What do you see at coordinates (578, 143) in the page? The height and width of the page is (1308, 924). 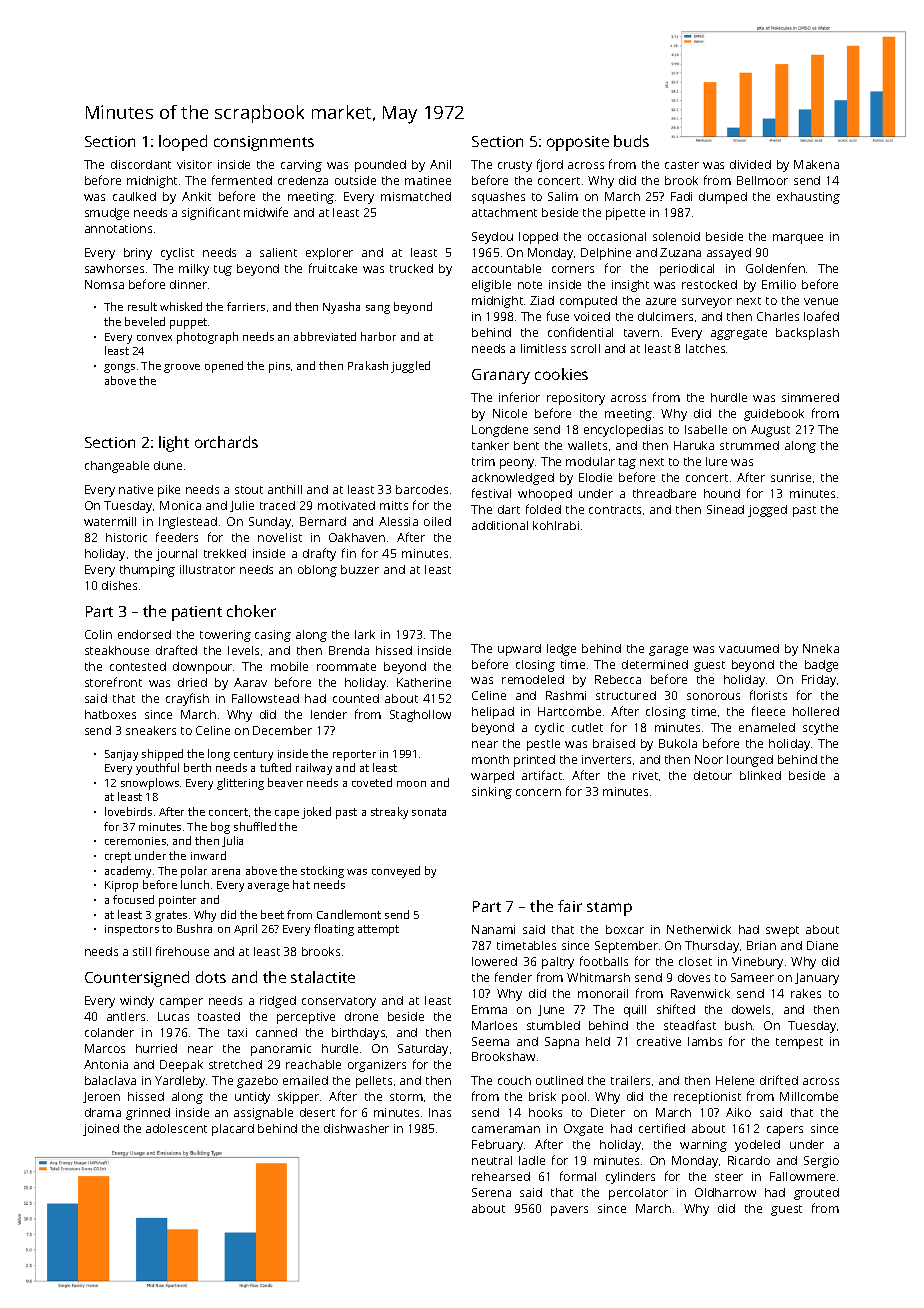 I see `opposite` at bounding box center [578, 143].
